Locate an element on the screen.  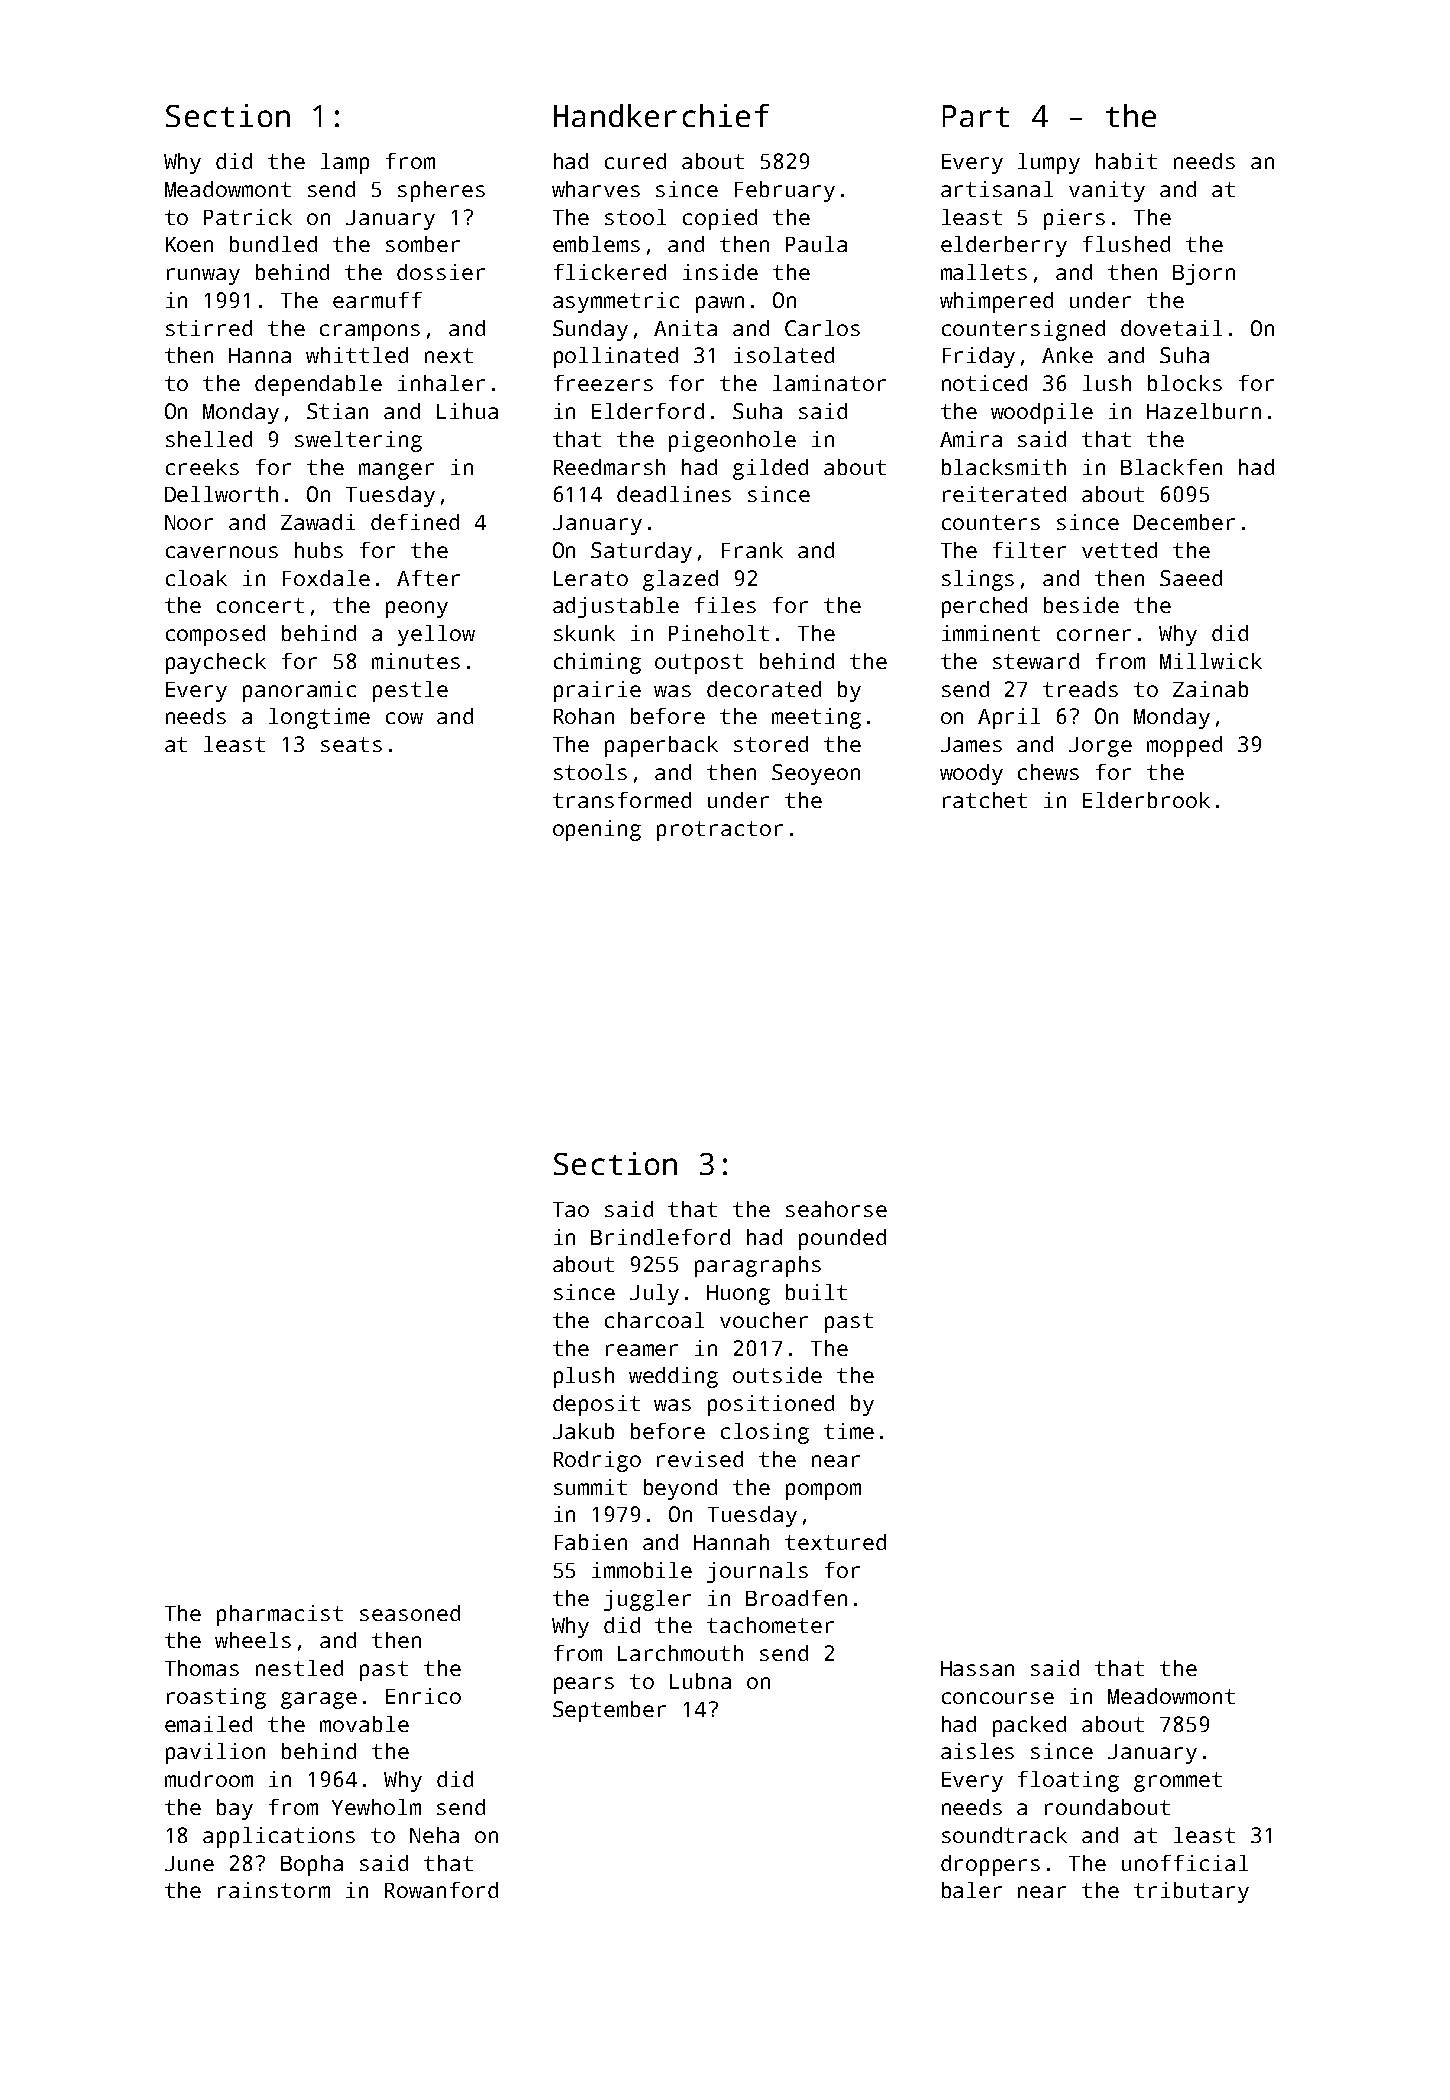
mopped is located at coordinates (1184, 746).
